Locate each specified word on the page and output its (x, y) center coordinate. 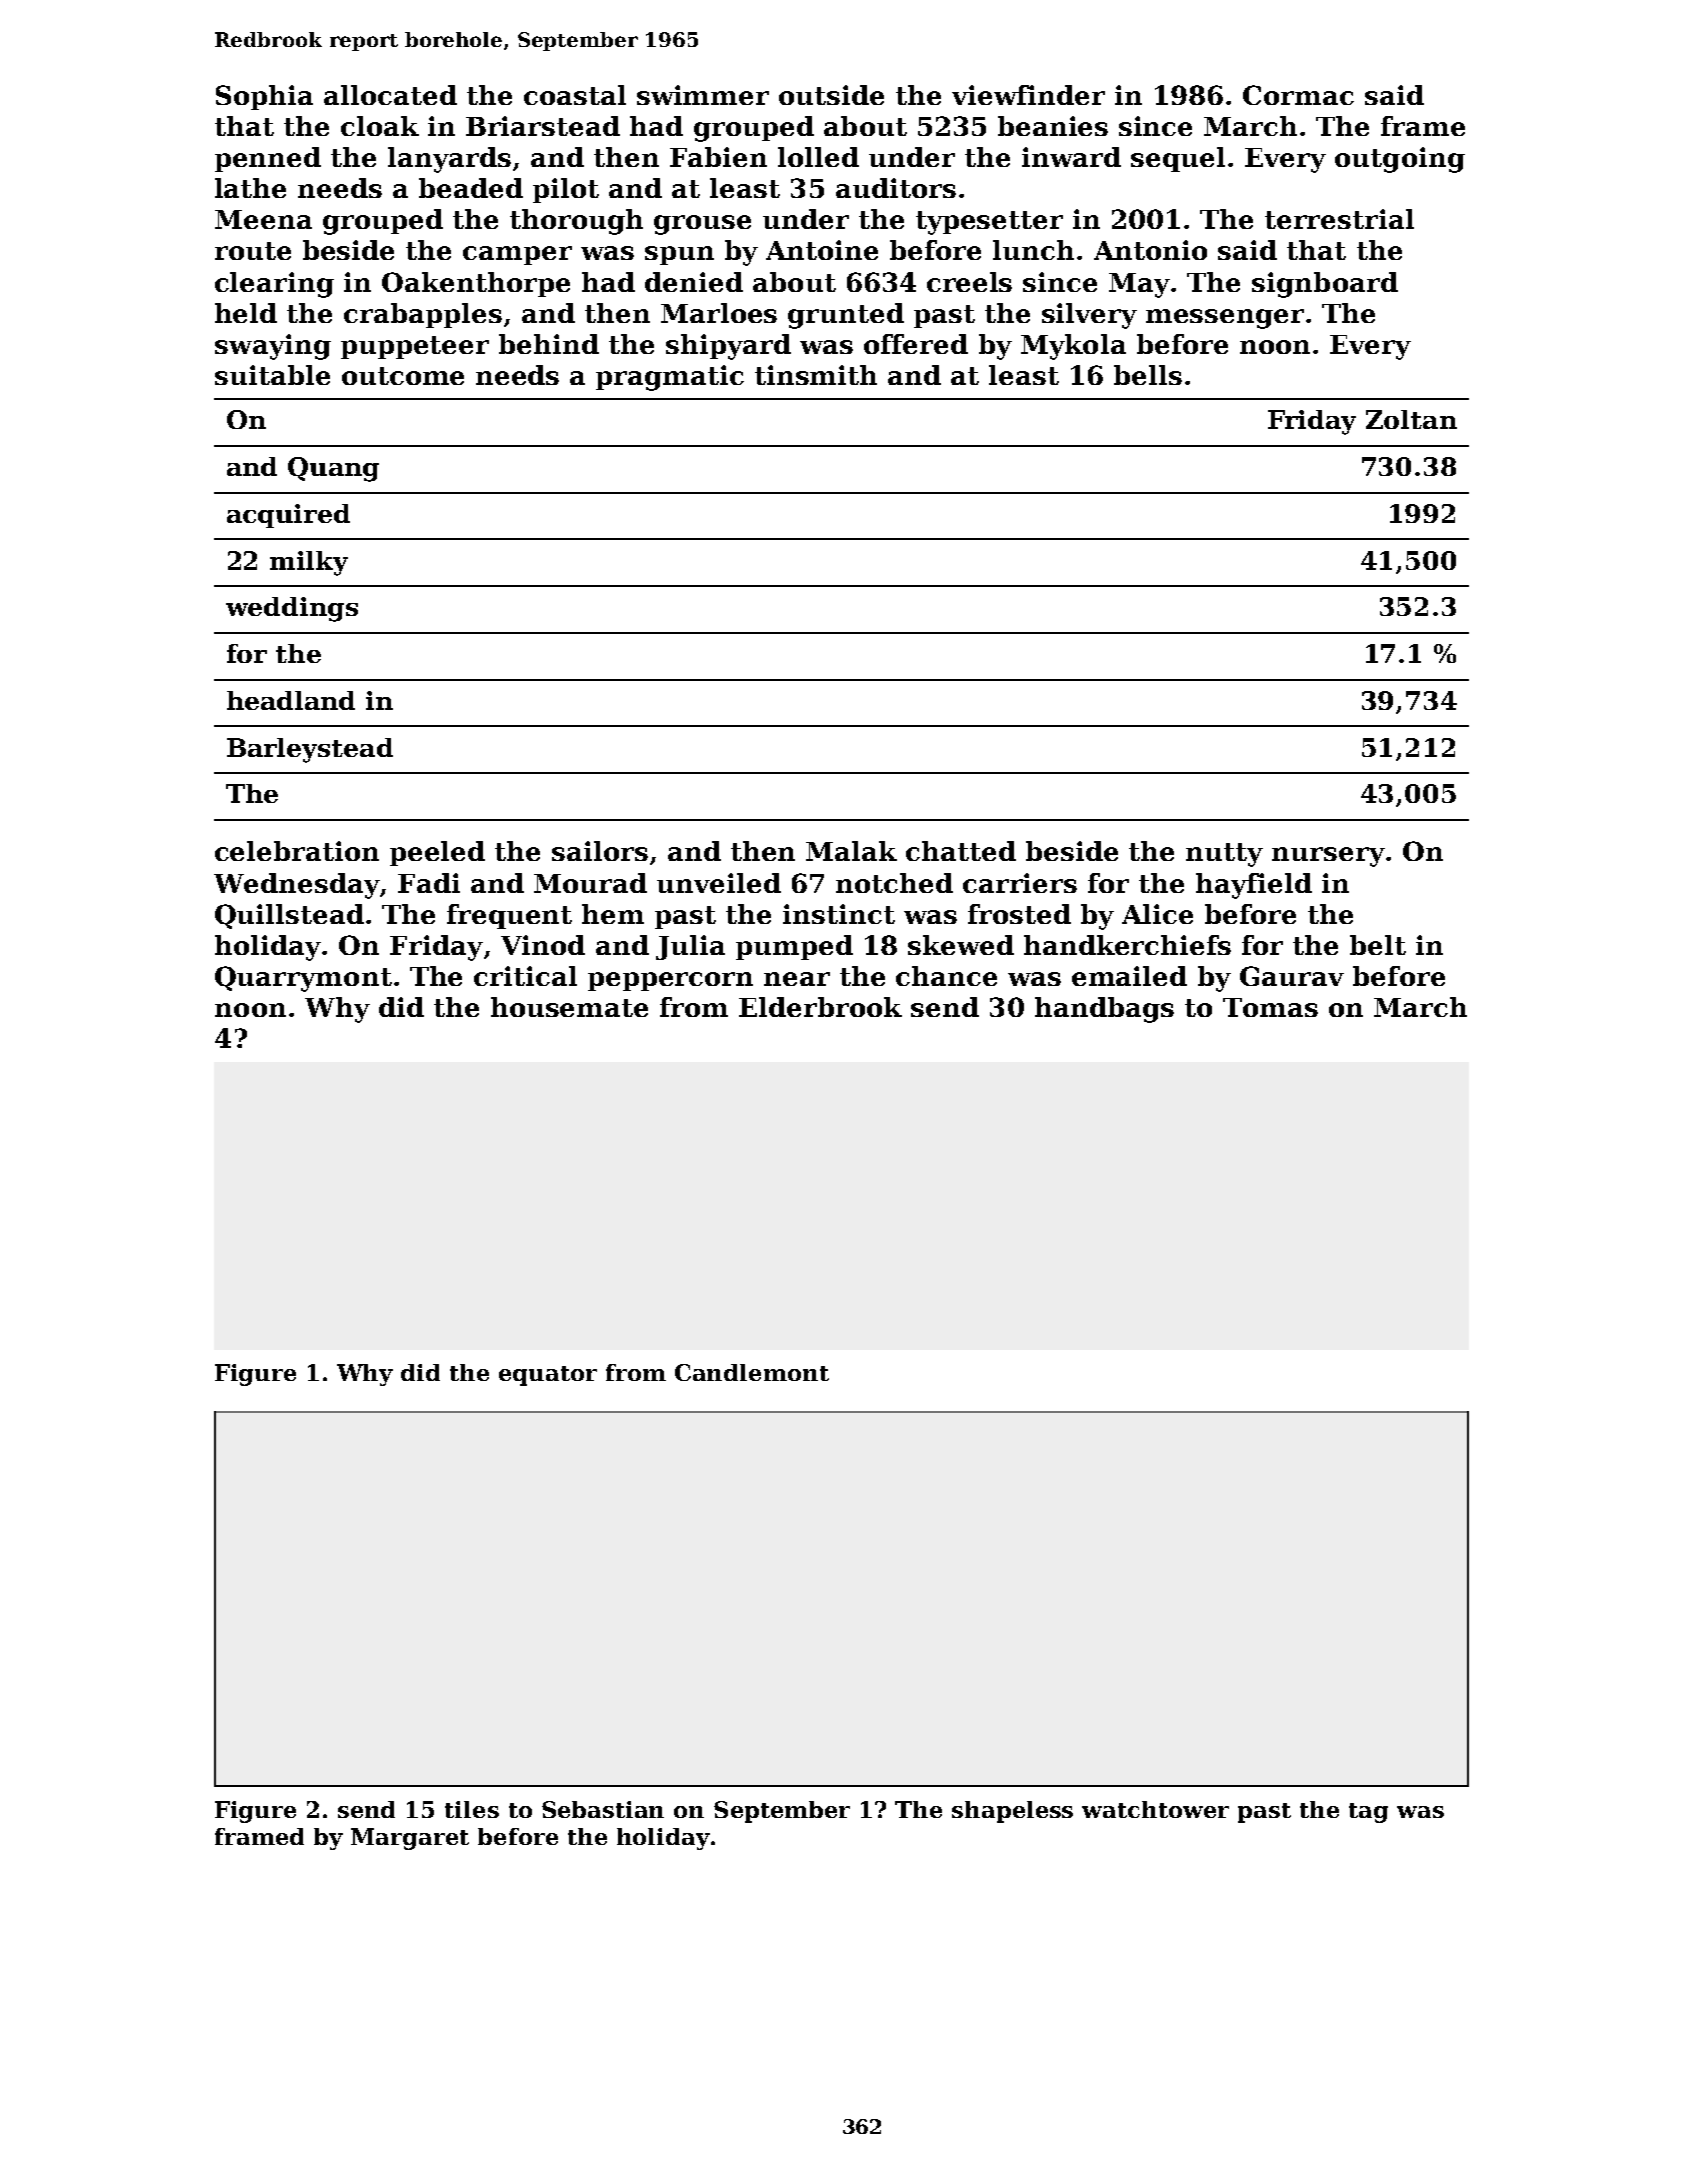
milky (309, 563)
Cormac (1298, 95)
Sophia (264, 97)
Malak (851, 851)
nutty (1224, 855)
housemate (569, 1007)
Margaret (410, 1839)
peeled (437, 853)
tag (1368, 1813)
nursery (1328, 857)
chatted (961, 851)
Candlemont (752, 1372)
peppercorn (670, 981)
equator (548, 1376)
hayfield (1254, 886)
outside (831, 95)
